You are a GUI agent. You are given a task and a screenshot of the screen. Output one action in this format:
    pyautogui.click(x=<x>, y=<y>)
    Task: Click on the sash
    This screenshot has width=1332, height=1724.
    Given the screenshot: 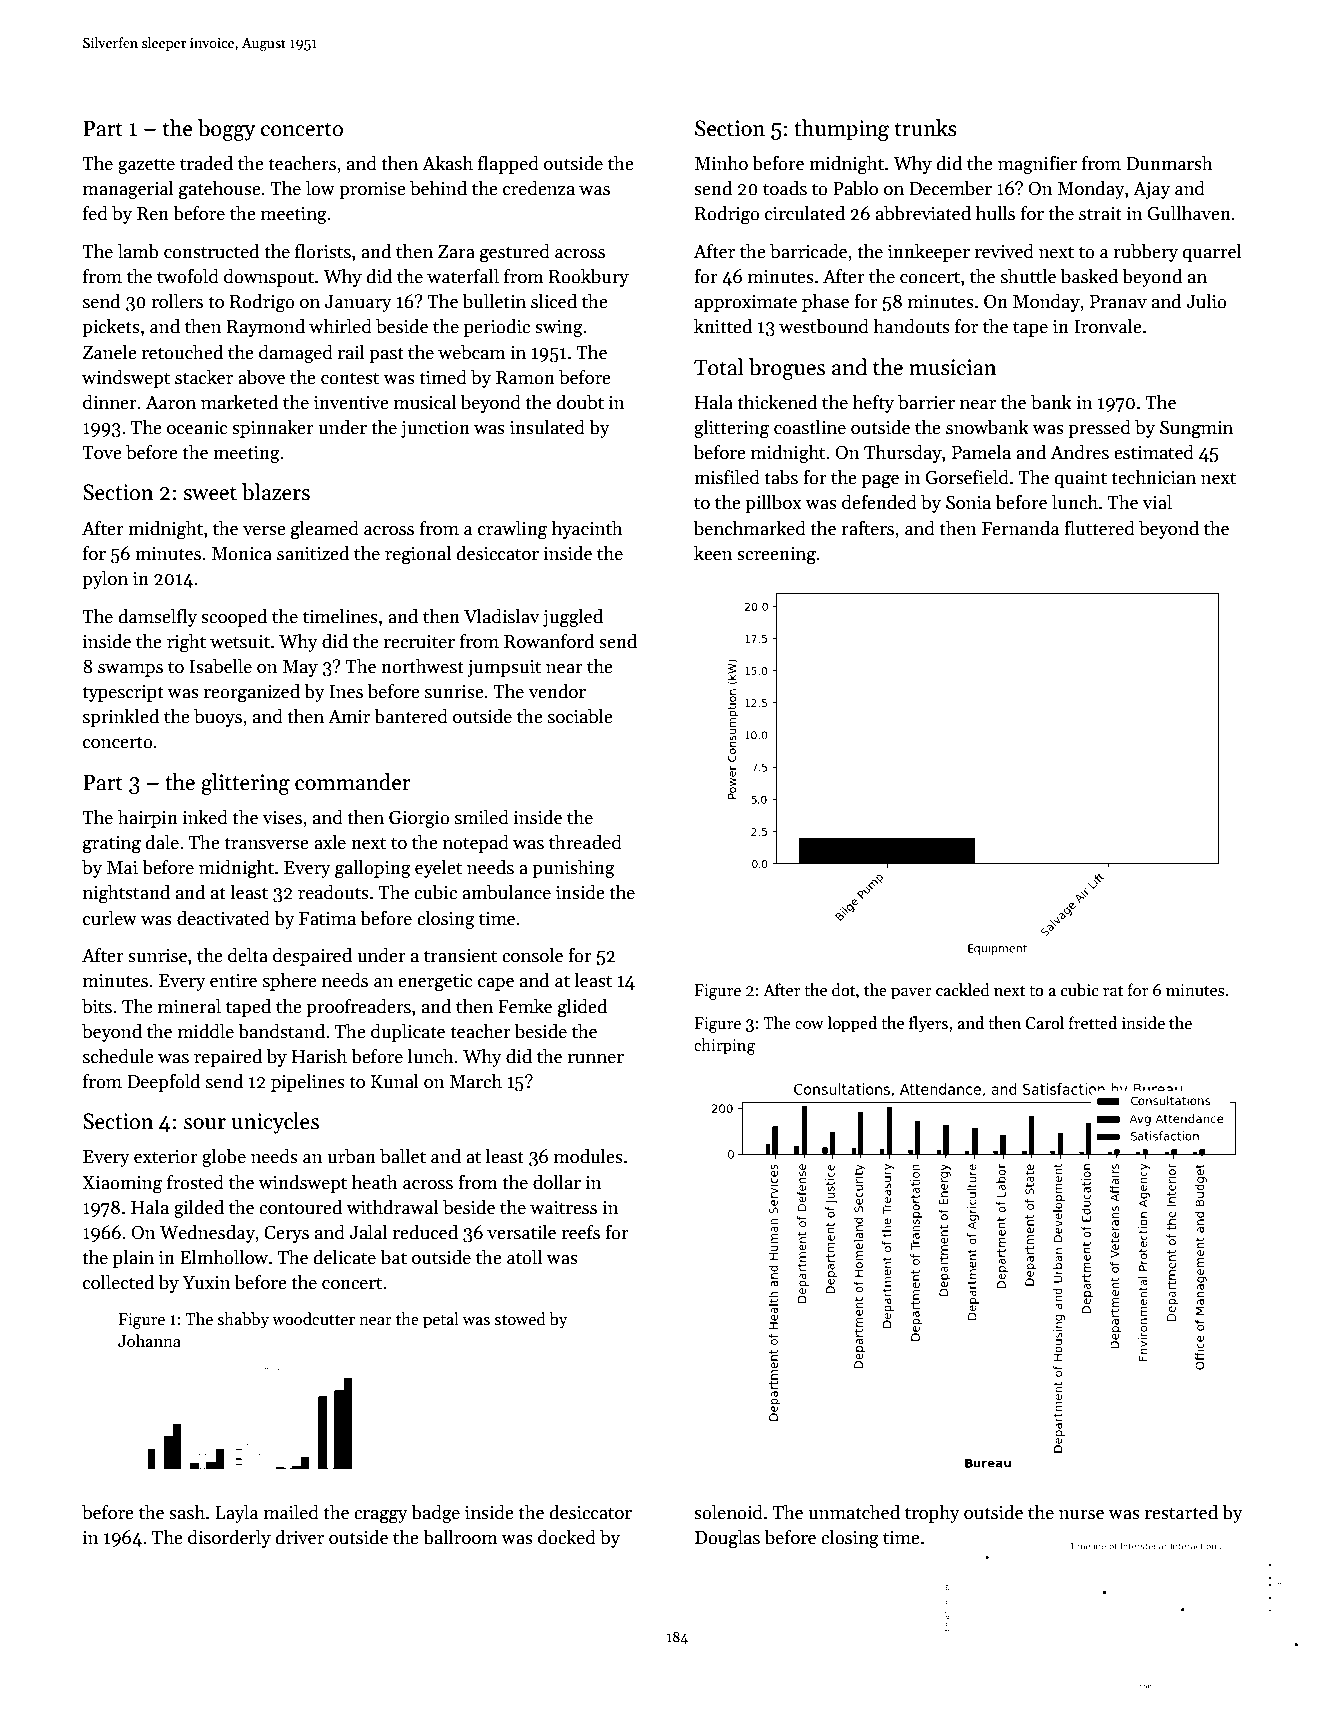 What is the action you would take?
    pyautogui.click(x=187, y=1512)
